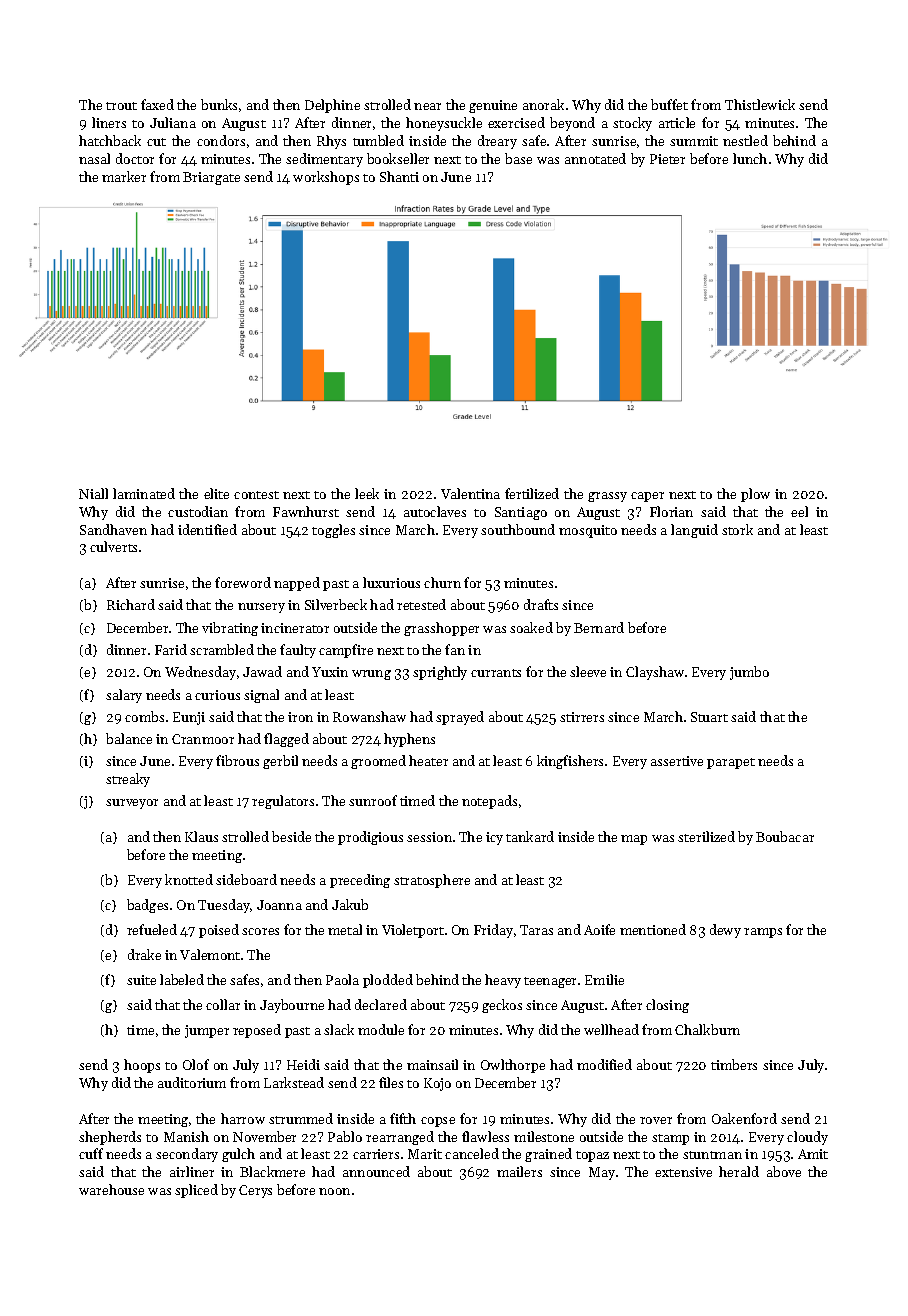 This screenshot has width=908, height=1316. Describe the element at coordinates (760, 104) in the screenshot. I see `Thistlewick` at that location.
